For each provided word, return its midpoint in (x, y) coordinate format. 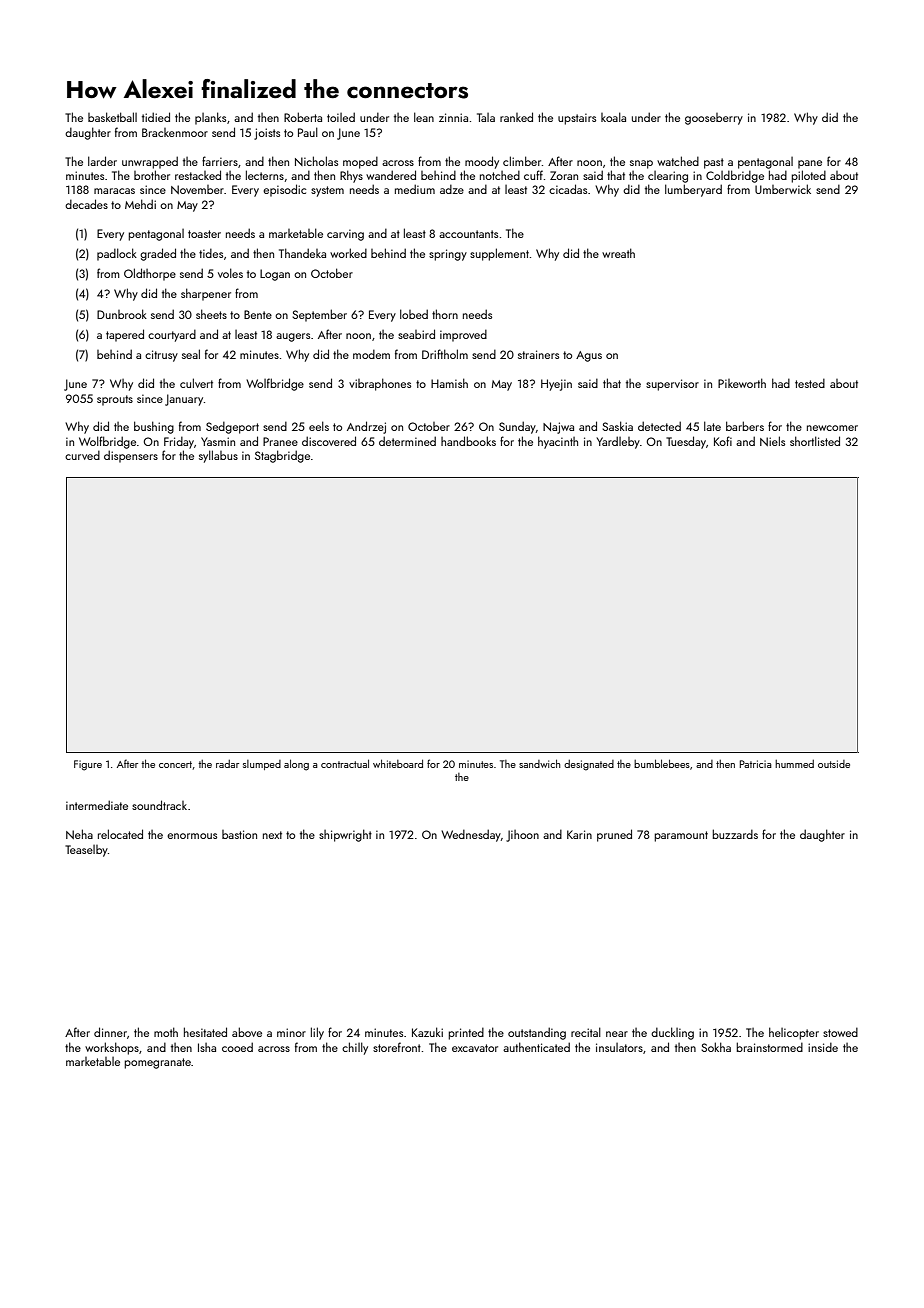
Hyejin (556, 385)
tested (810, 383)
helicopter (794, 1033)
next (272, 835)
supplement (499, 254)
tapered (125, 335)
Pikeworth (742, 383)
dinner (110, 1032)
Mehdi (140, 204)
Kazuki (427, 1032)
